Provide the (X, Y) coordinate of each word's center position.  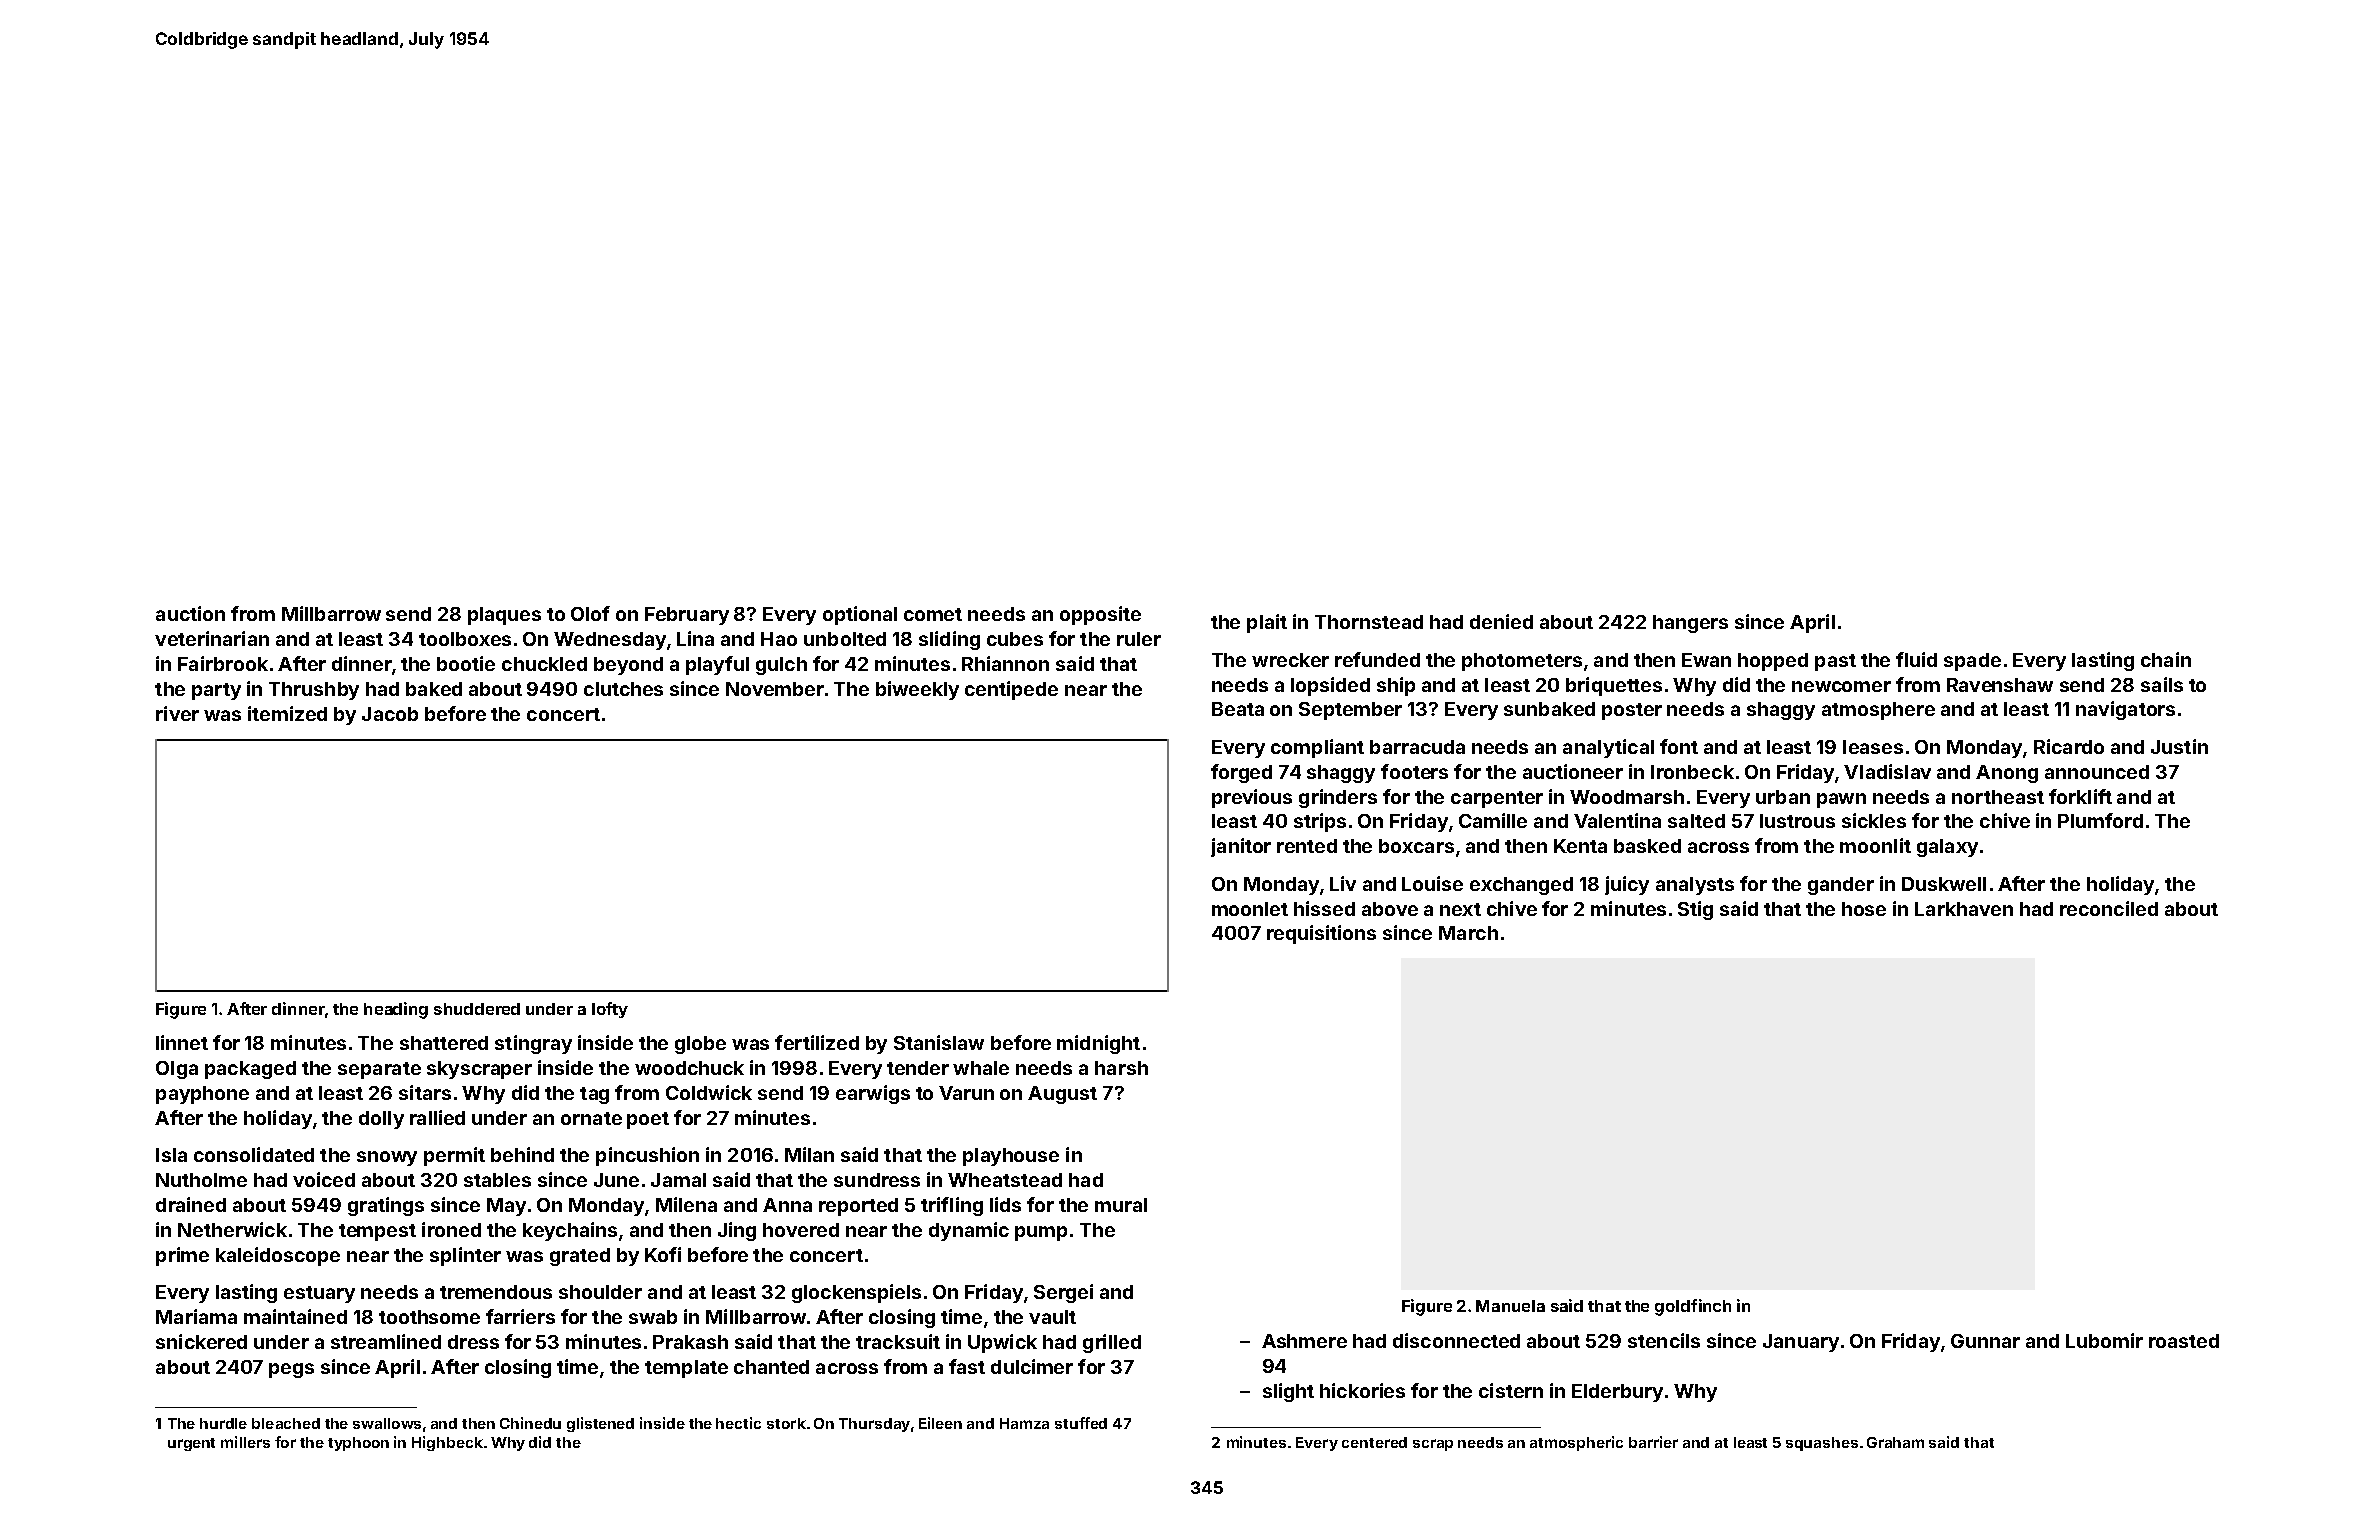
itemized (287, 713)
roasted (2184, 1341)
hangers (1690, 624)
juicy (1627, 885)
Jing (737, 1231)
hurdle (223, 1423)
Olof (590, 613)
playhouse (1011, 1157)
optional (860, 615)
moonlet (1250, 909)
